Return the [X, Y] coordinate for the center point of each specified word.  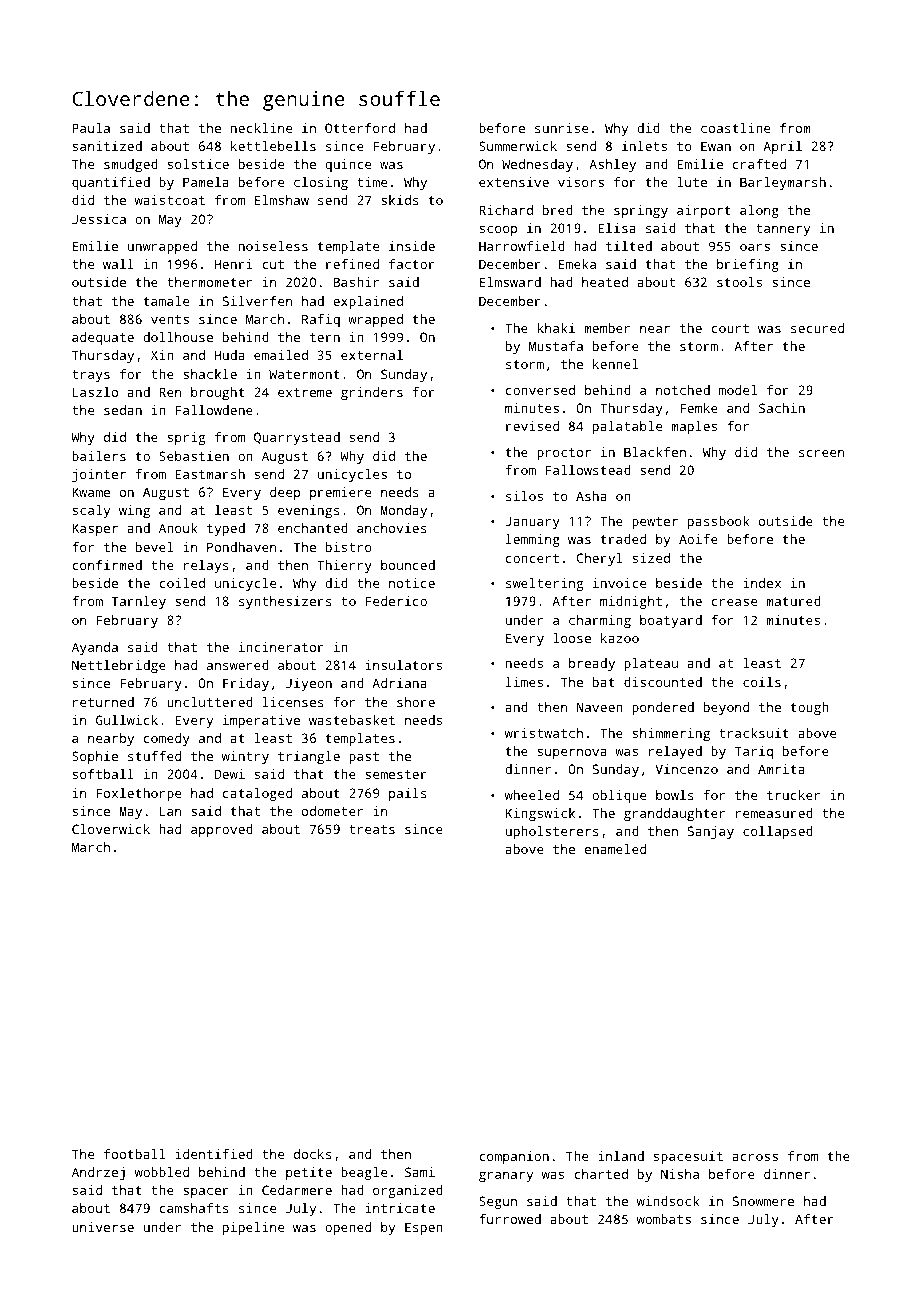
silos [524, 496]
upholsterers [552, 832]
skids [400, 200]
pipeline [253, 1228]
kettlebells [273, 146]
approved [222, 830]
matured [793, 601]
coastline [735, 128]
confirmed [107, 565]
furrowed [510, 1219]
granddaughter [674, 814]
